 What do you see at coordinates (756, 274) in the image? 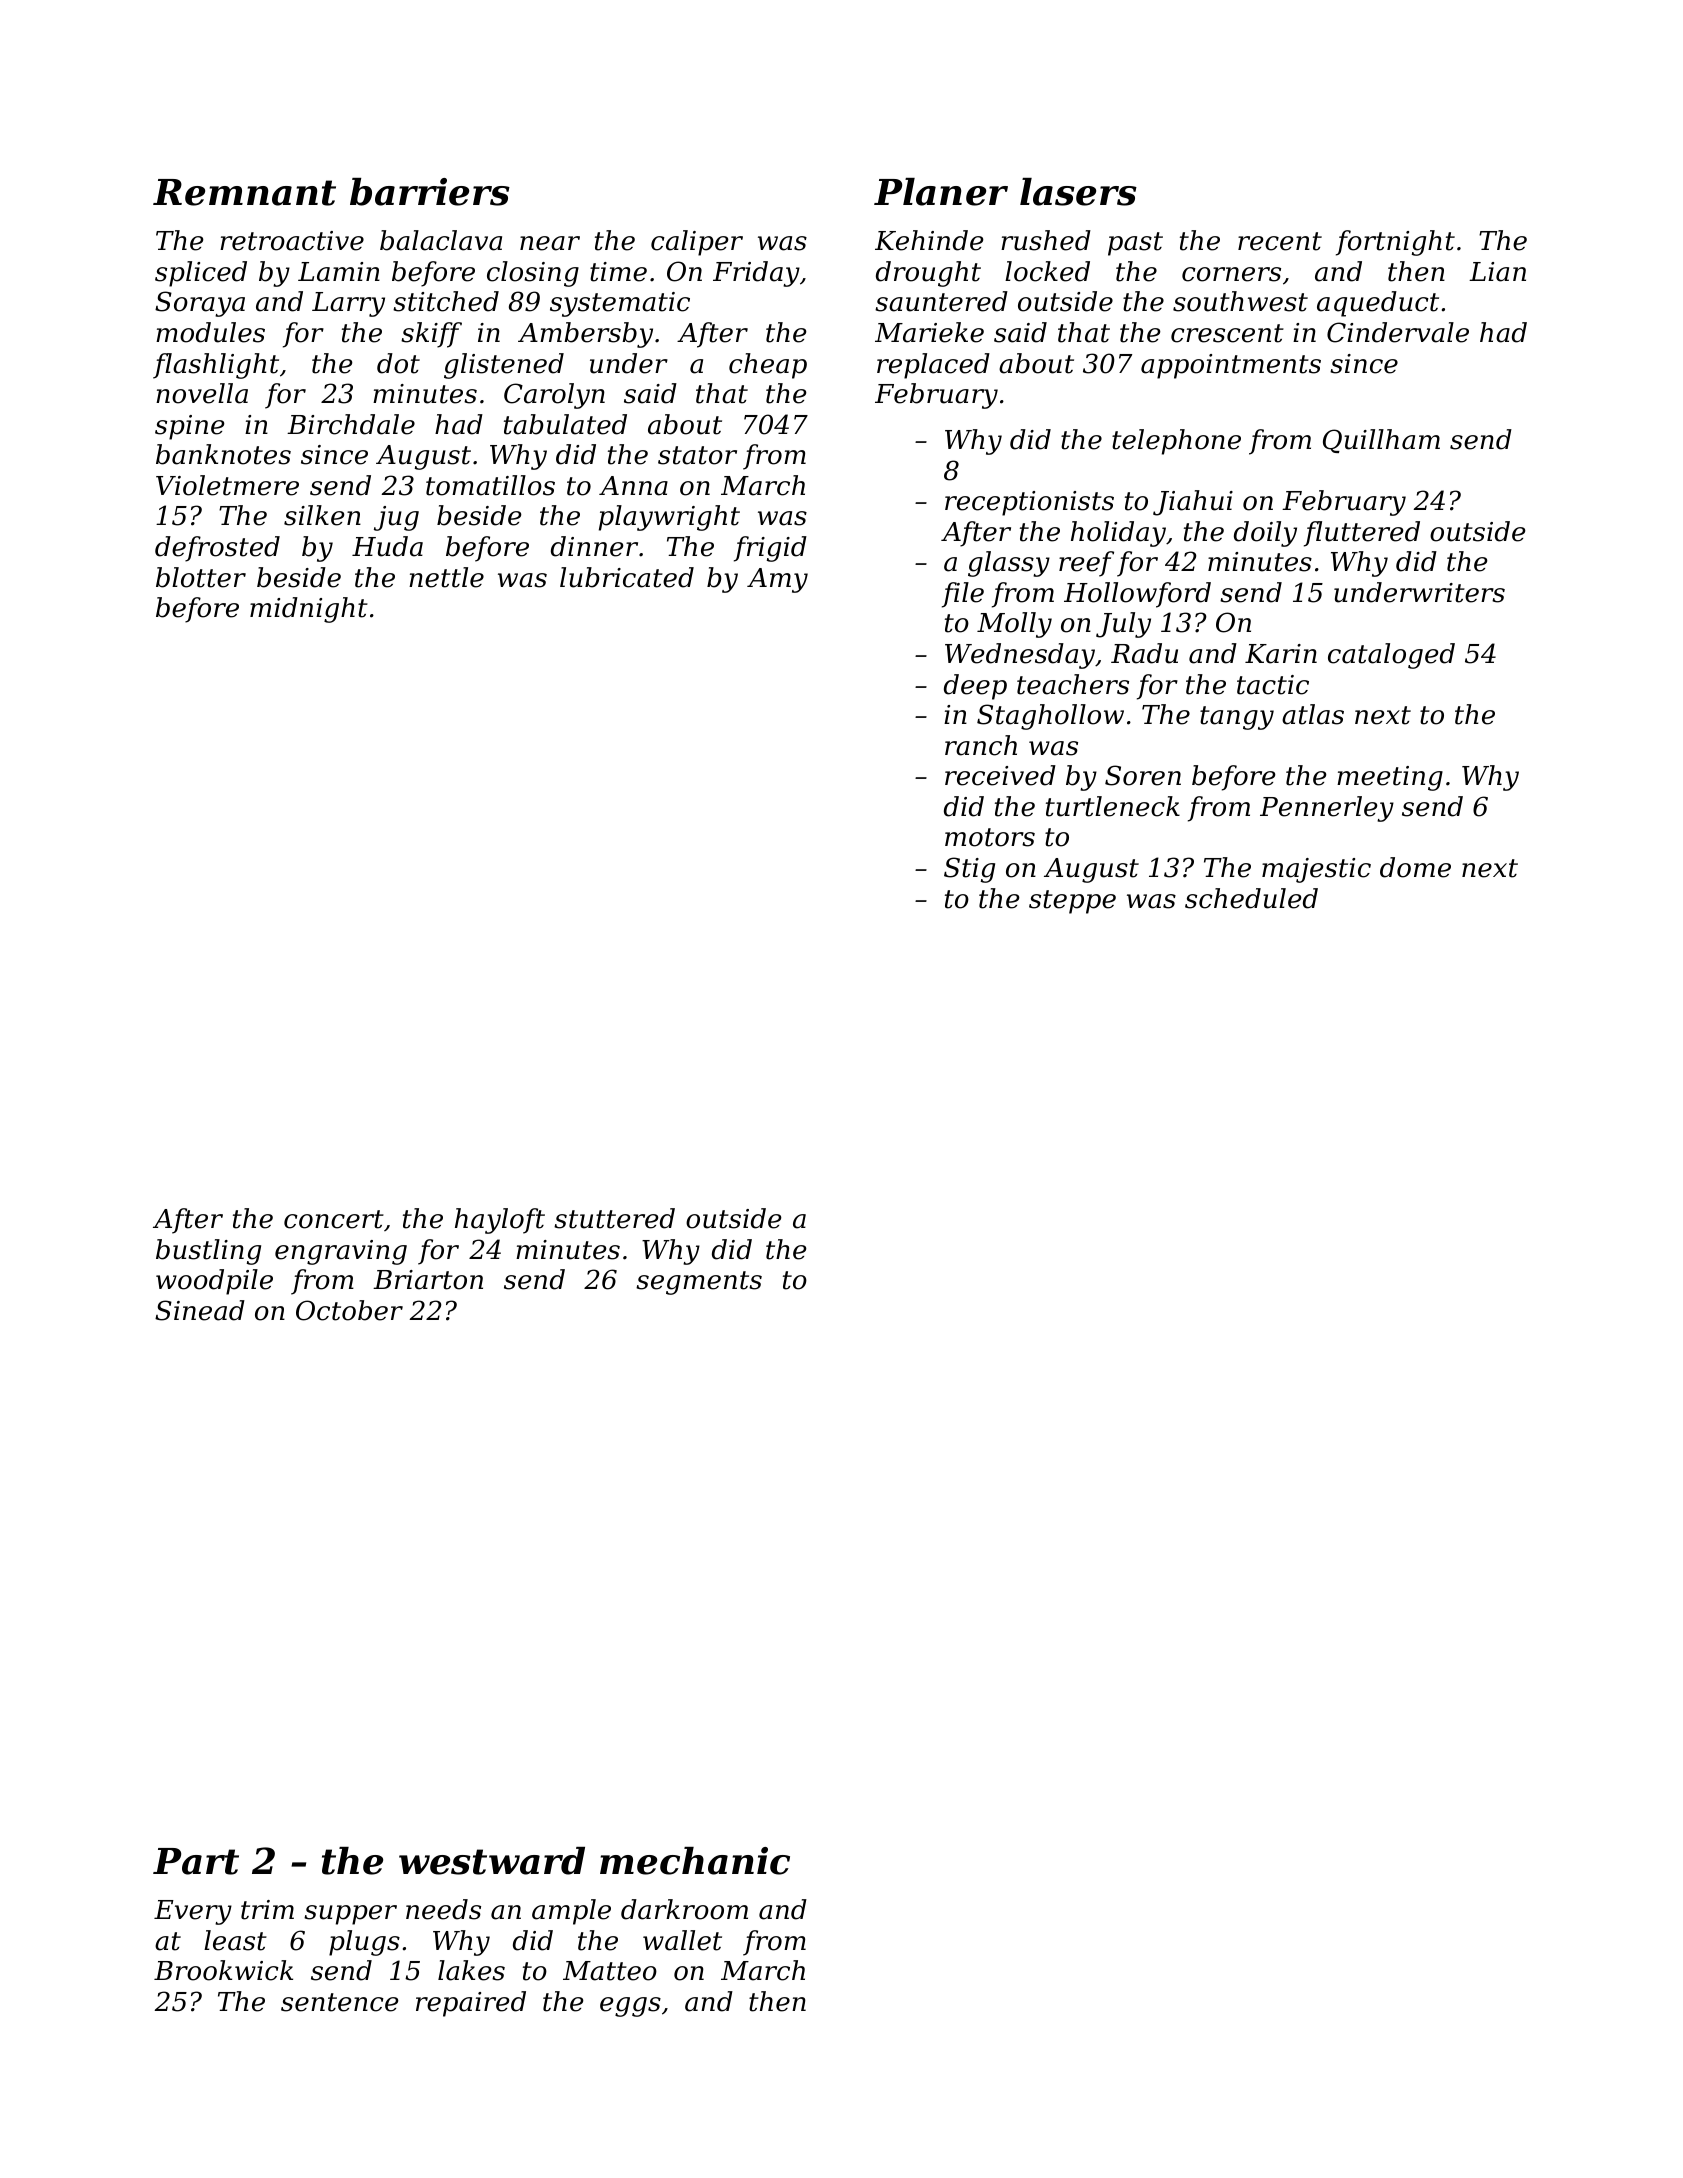
I see `Friday` at bounding box center [756, 274].
